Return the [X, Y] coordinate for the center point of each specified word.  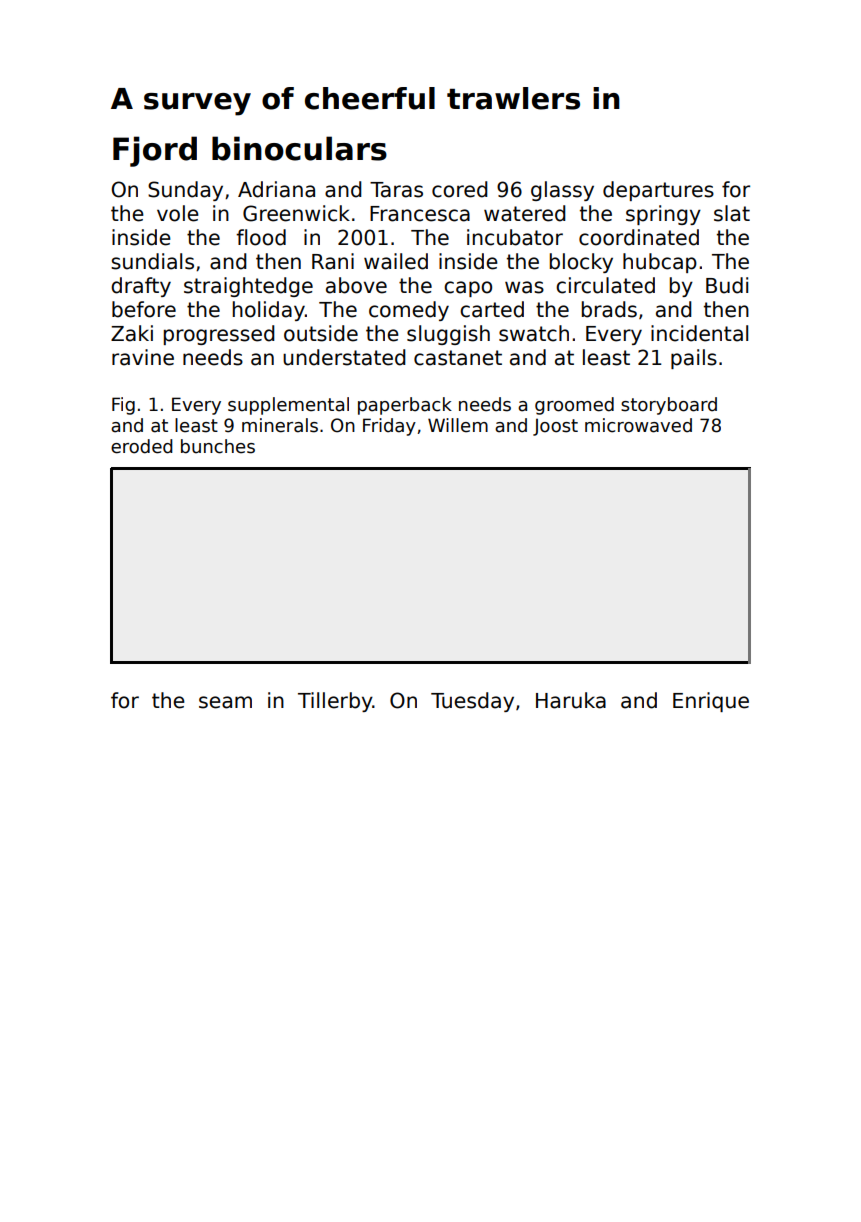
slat [732, 213]
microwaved [638, 425]
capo [468, 289]
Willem [458, 425]
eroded [142, 446]
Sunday [185, 191]
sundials [152, 261]
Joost [555, 427]
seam [225, 702]
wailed [396, 261]
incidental [699, 333]
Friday [389, 427]
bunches [218, 446]
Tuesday [472, 702]
